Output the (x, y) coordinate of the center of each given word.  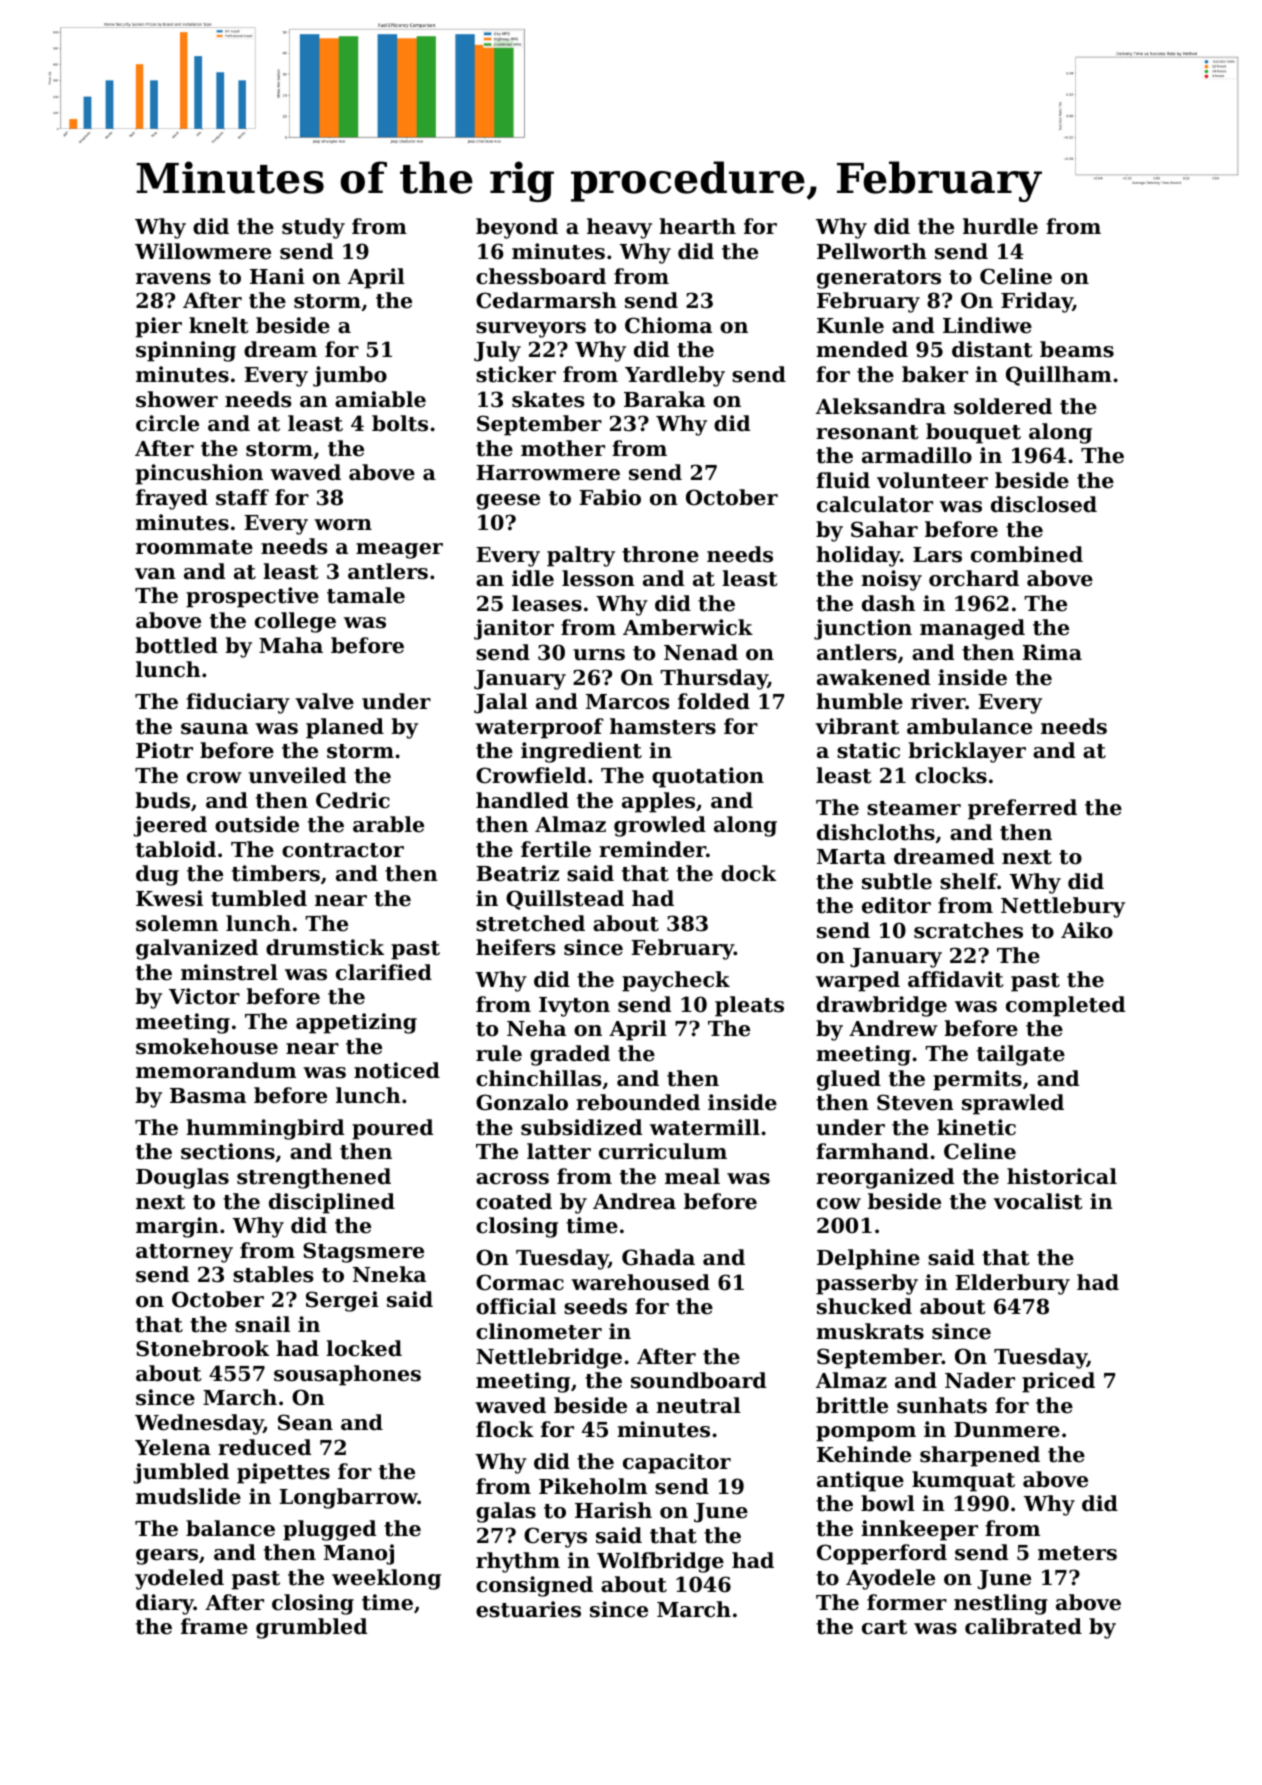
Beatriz (517, 873)
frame (214, 1626)
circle (167, 423)
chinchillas (538, 1078)
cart (884, 1627)
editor (896, 905)
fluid (843, 480)
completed (1065, 1006)
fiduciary (238, 703)
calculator (875, 504)
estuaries (528, 1609)
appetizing (356, 1023)
